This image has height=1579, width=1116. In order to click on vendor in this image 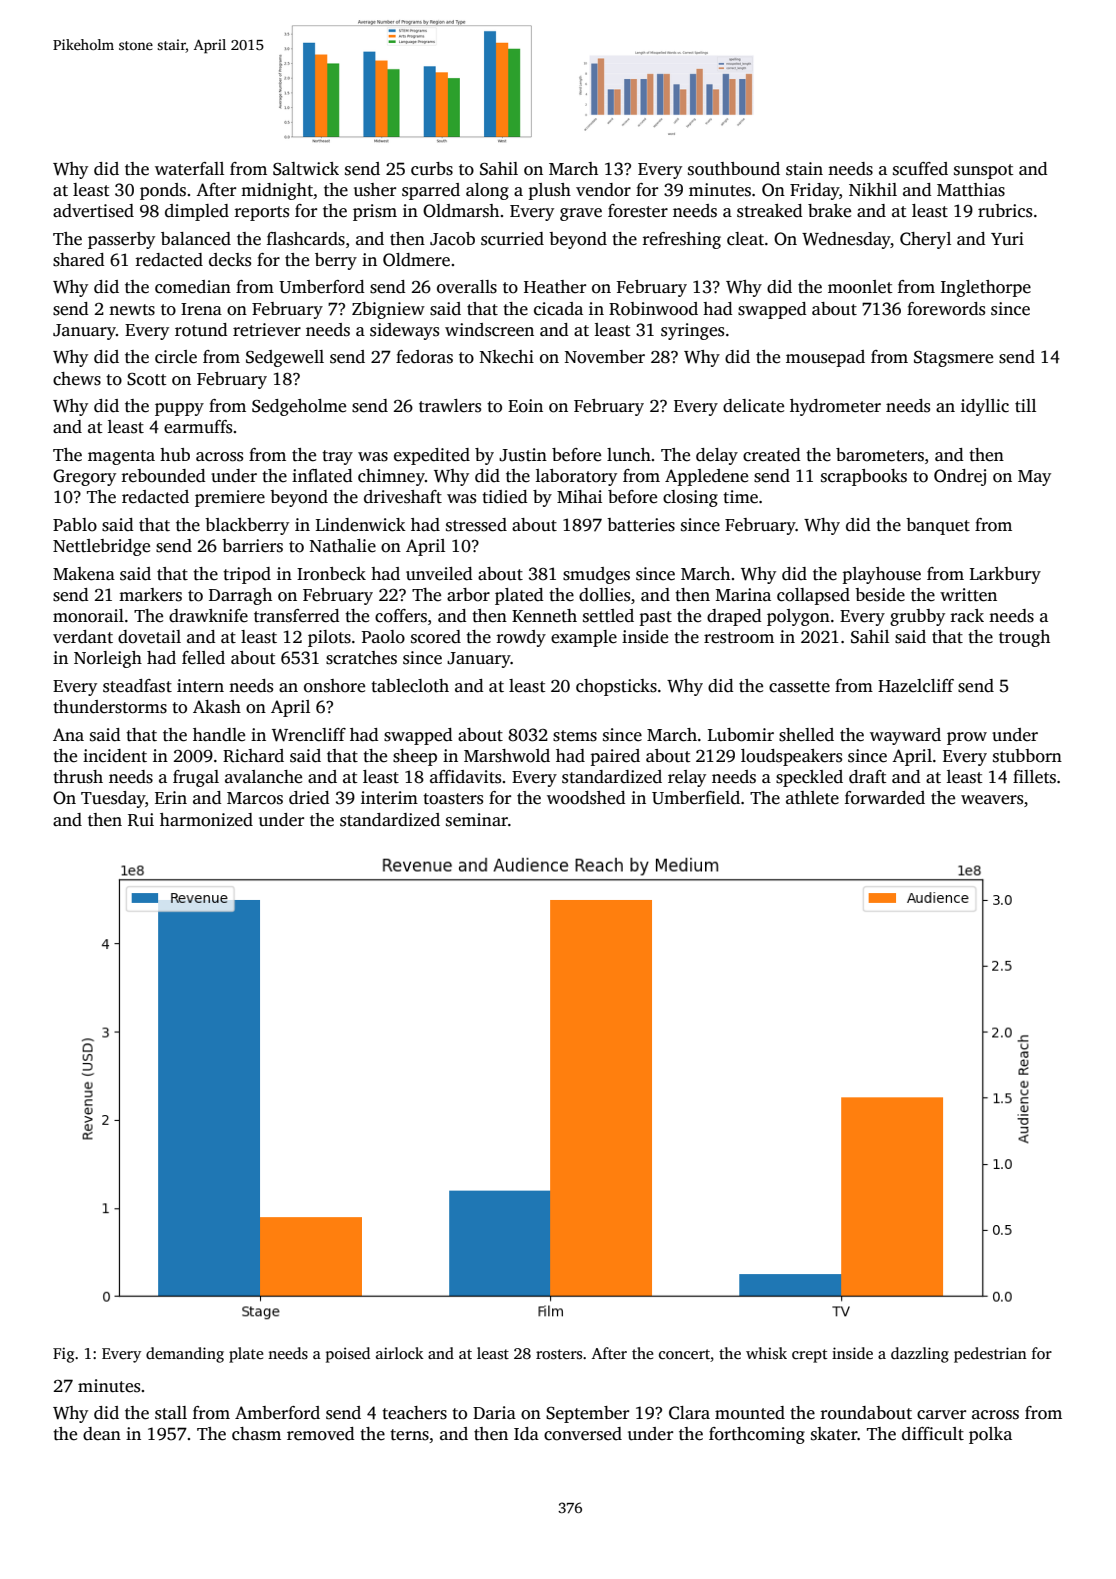, I will do `click(603, 190)`.
